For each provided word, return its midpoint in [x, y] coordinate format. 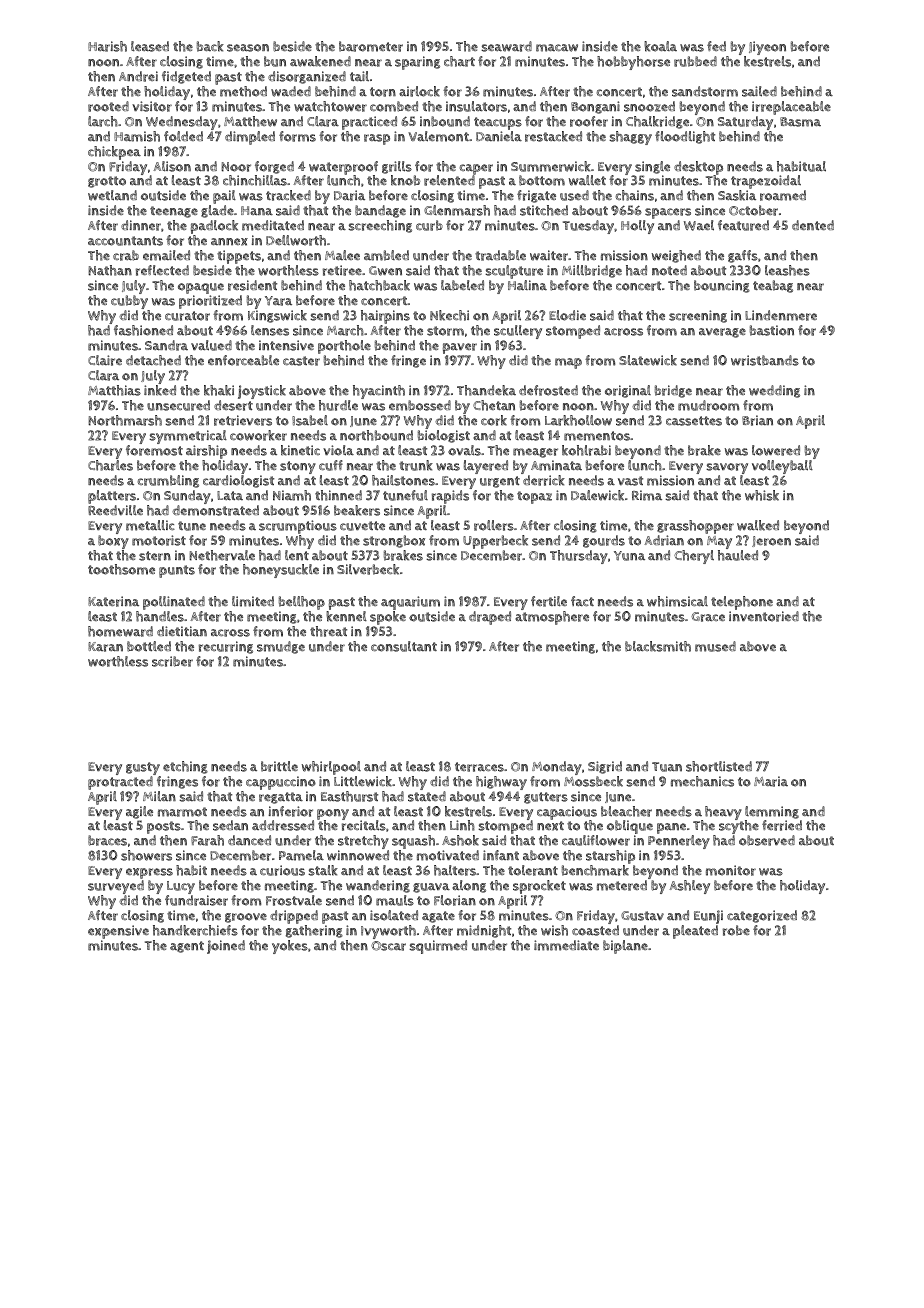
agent [187, 947]
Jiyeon [767, 48]
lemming [772, 812]
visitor [152, 106]
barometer [371, 46]
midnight [484, 931]
